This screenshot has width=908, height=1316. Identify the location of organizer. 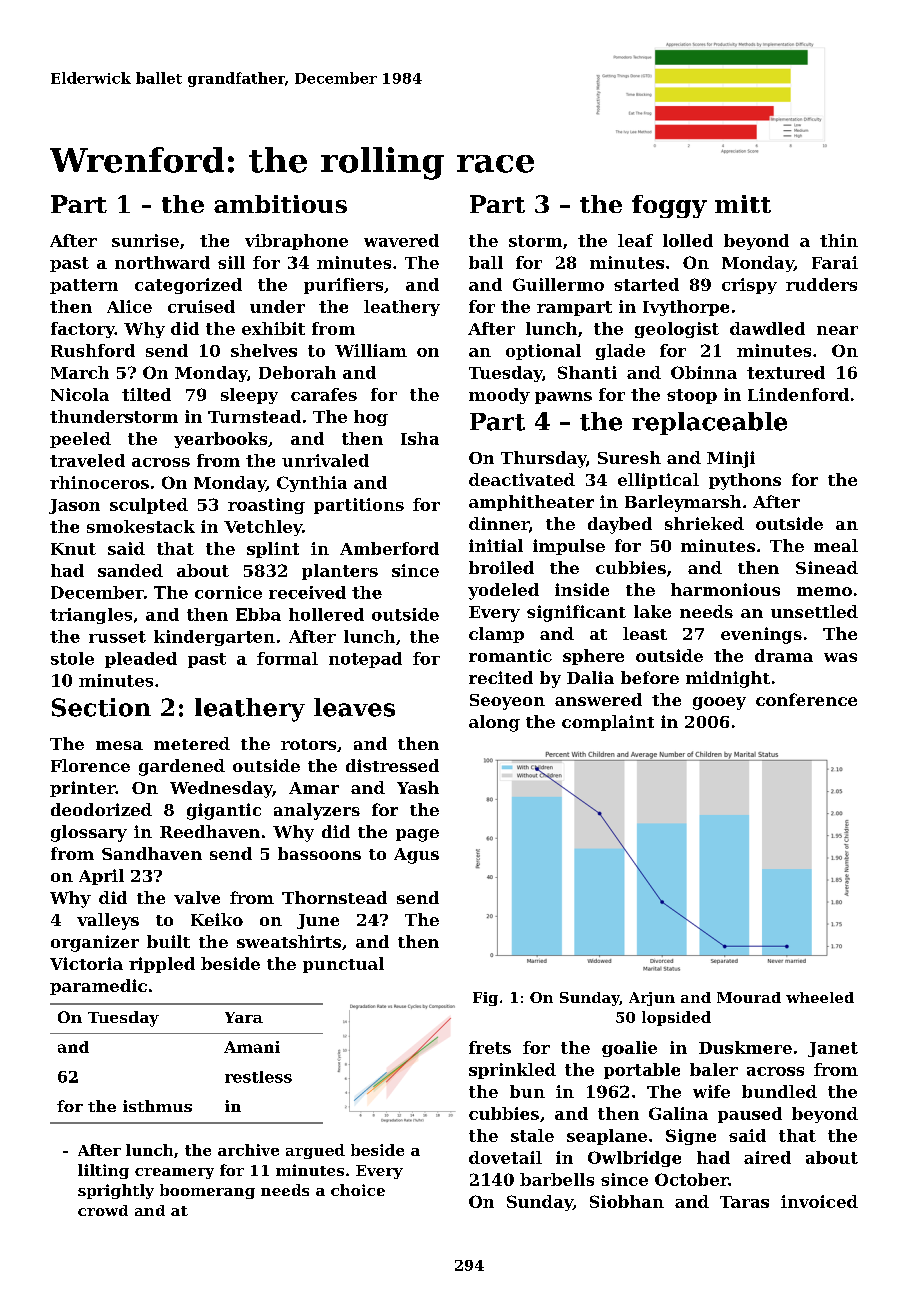
(95, 943).
